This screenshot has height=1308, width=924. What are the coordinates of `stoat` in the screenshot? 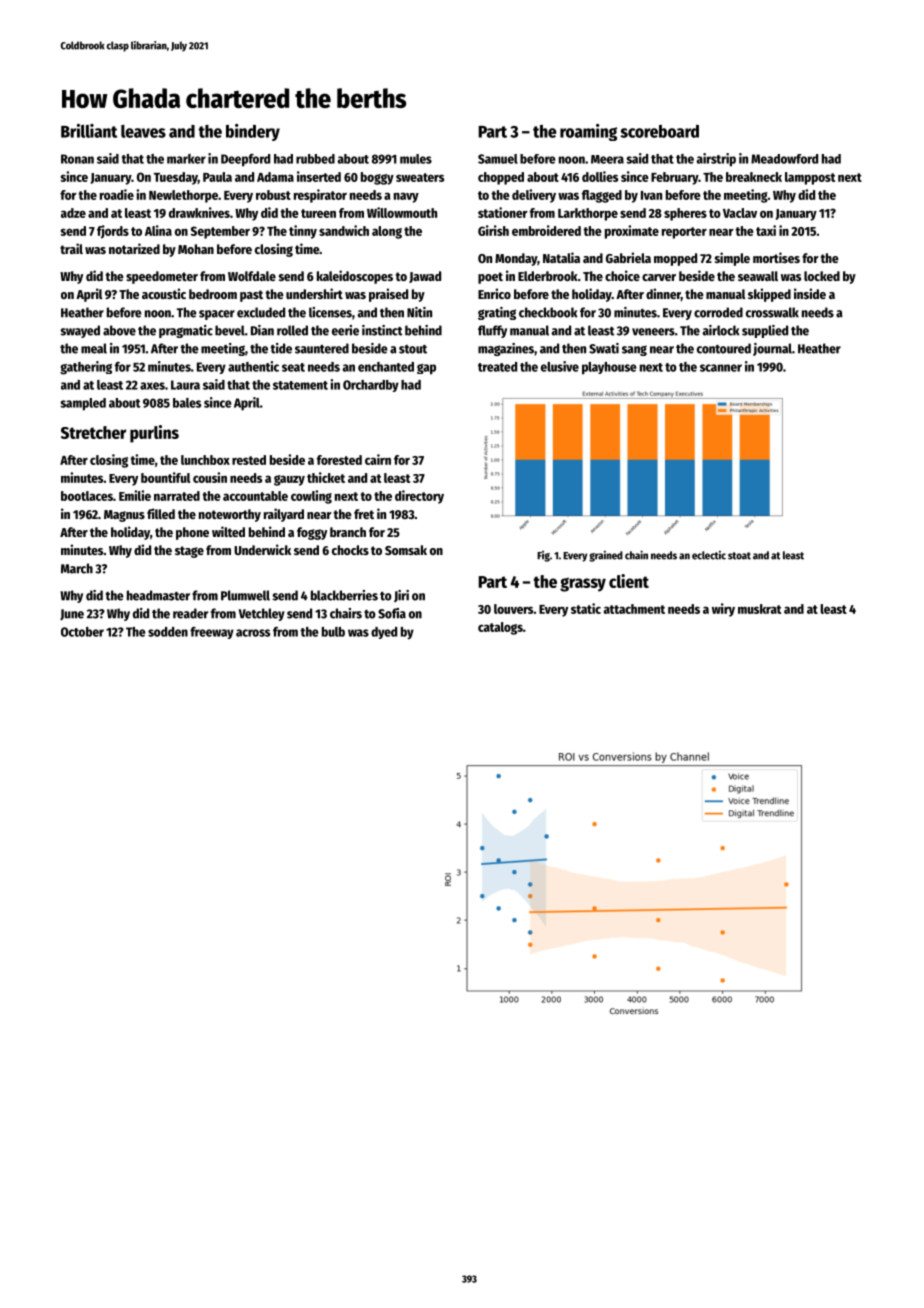 It's located at (739, 556).
